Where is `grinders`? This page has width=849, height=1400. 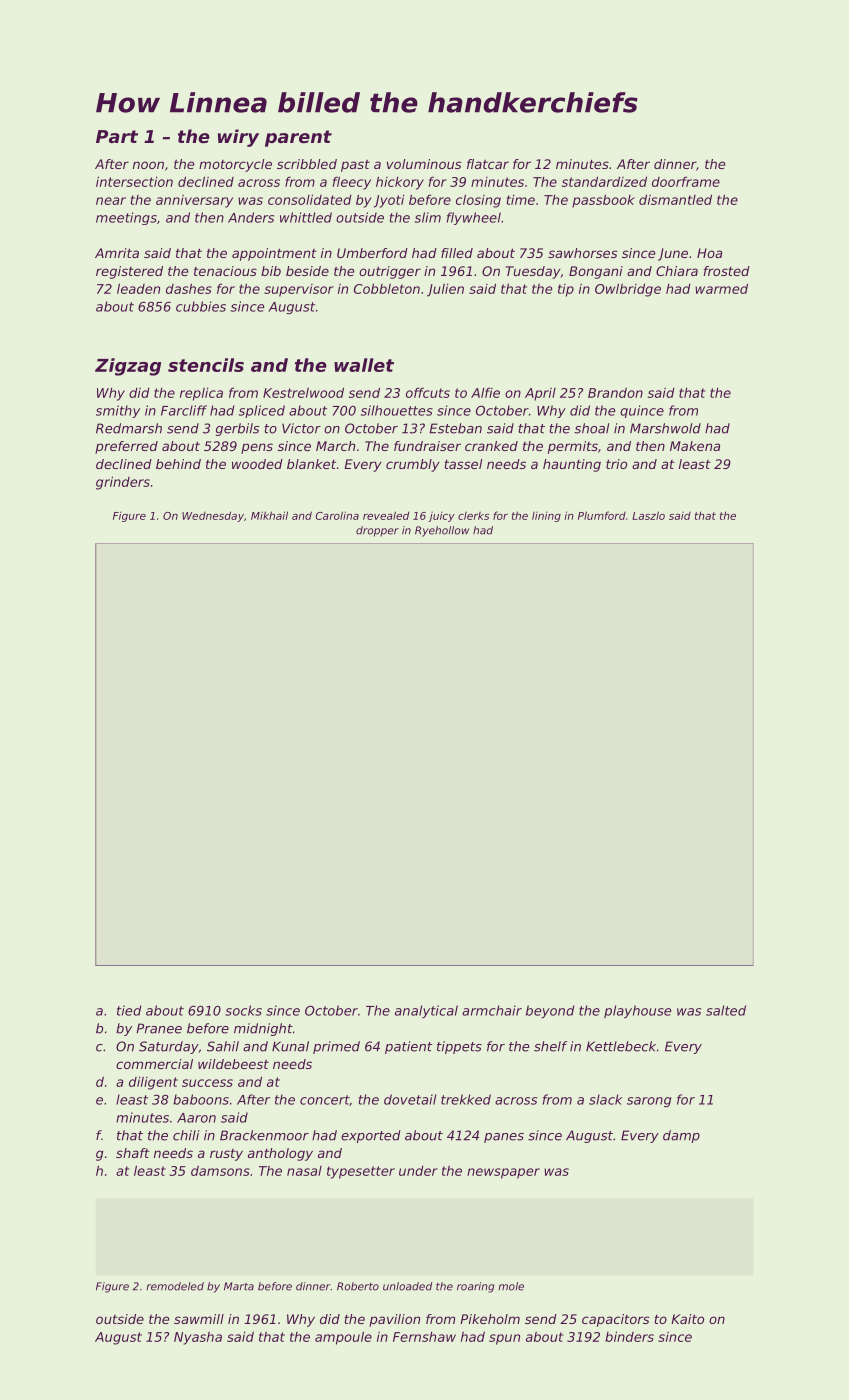
grinders is located at coordinates (123, 483).
